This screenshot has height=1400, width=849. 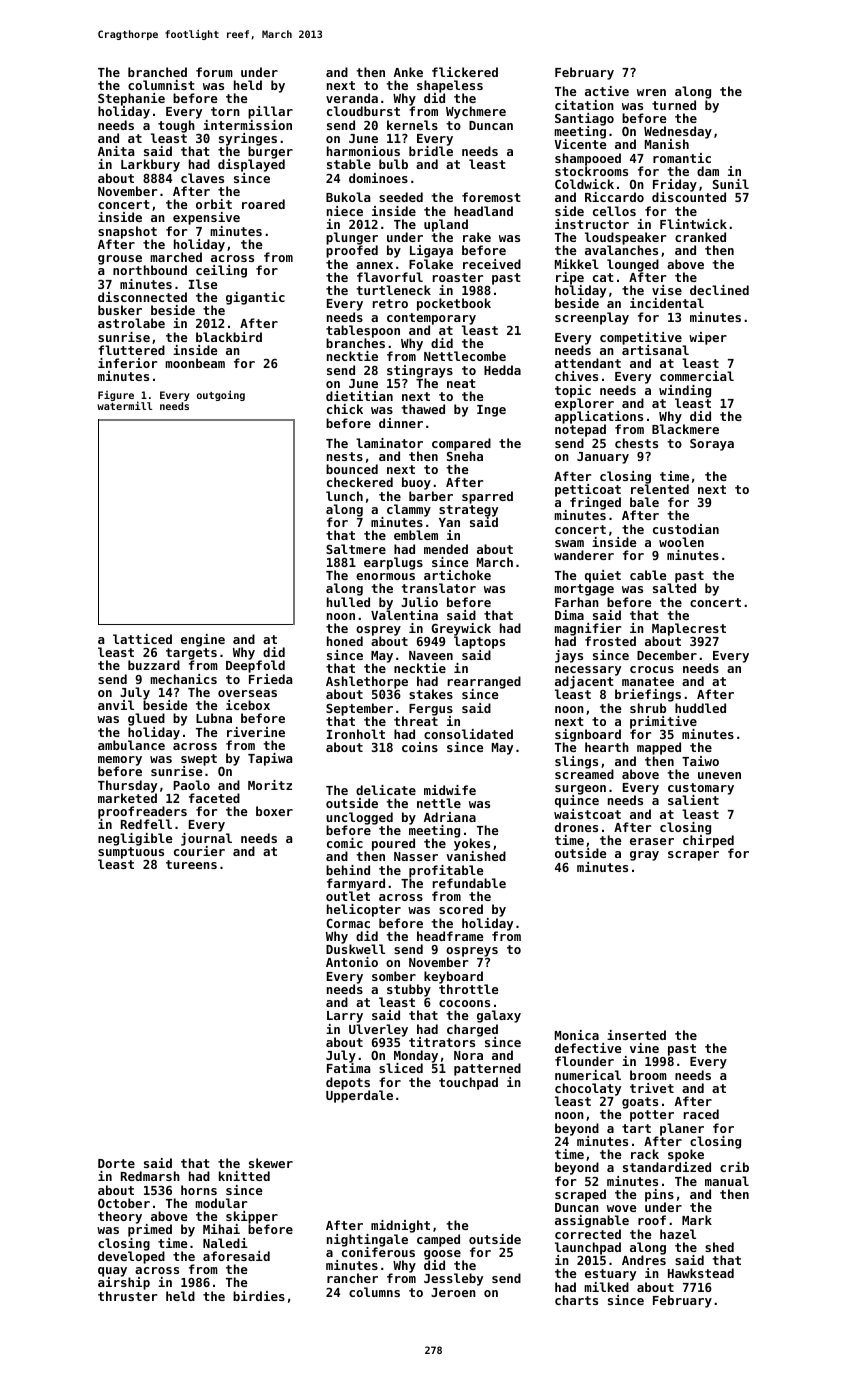 I want to click on forum, so click(x=214, y=72).
